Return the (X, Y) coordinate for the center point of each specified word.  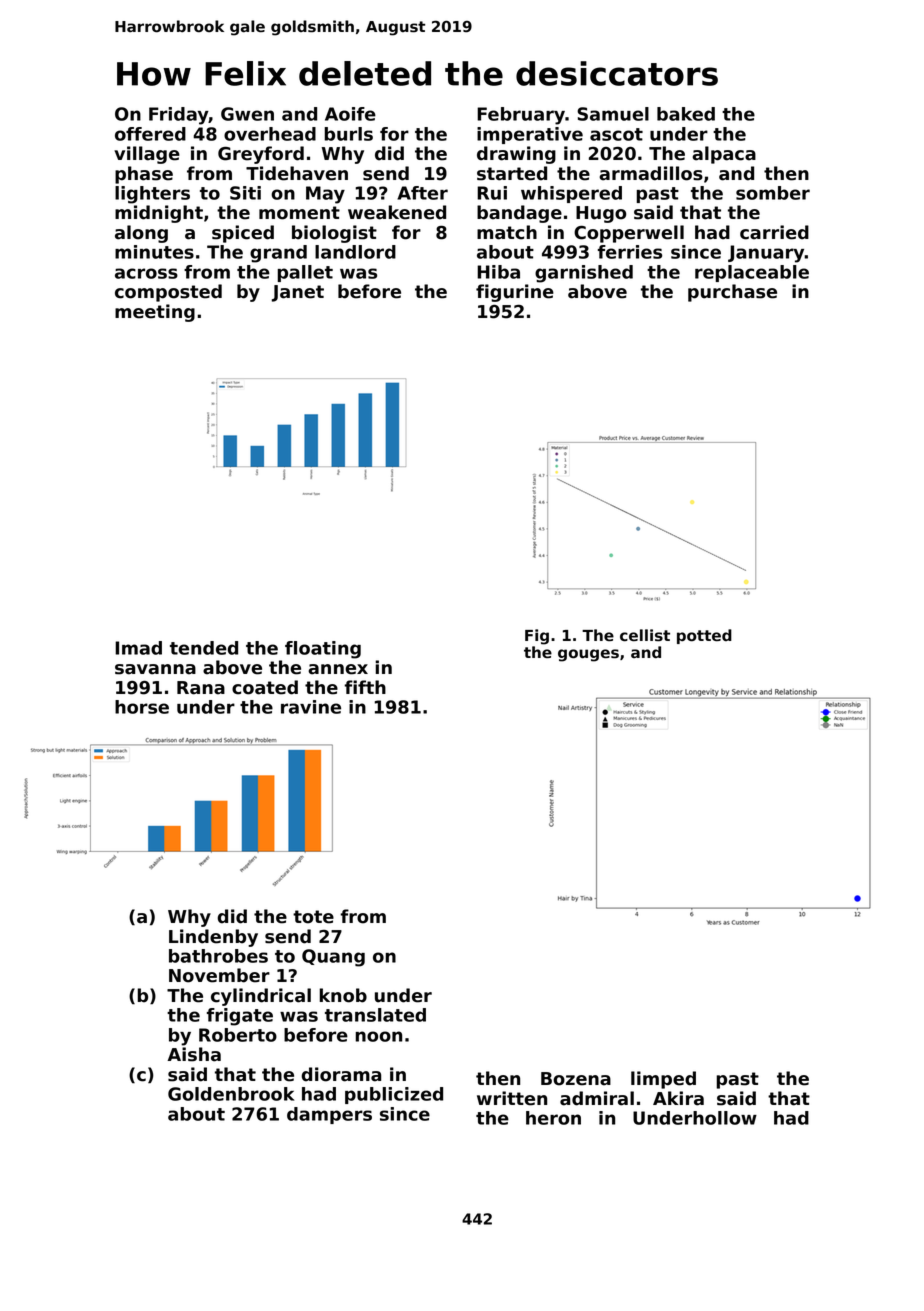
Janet (298, 293)
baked (686, 114)
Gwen (247, 114)
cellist (645, 635)
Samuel (613, 114)
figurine (515, 293)
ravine (311, 707)
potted (704, 636)
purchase (732, 293)
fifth (365, 687)
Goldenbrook (231, 1094)
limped (663, 1080)
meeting (155, 313)
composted (168, 293)
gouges (588, 655)
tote (313, 917)
